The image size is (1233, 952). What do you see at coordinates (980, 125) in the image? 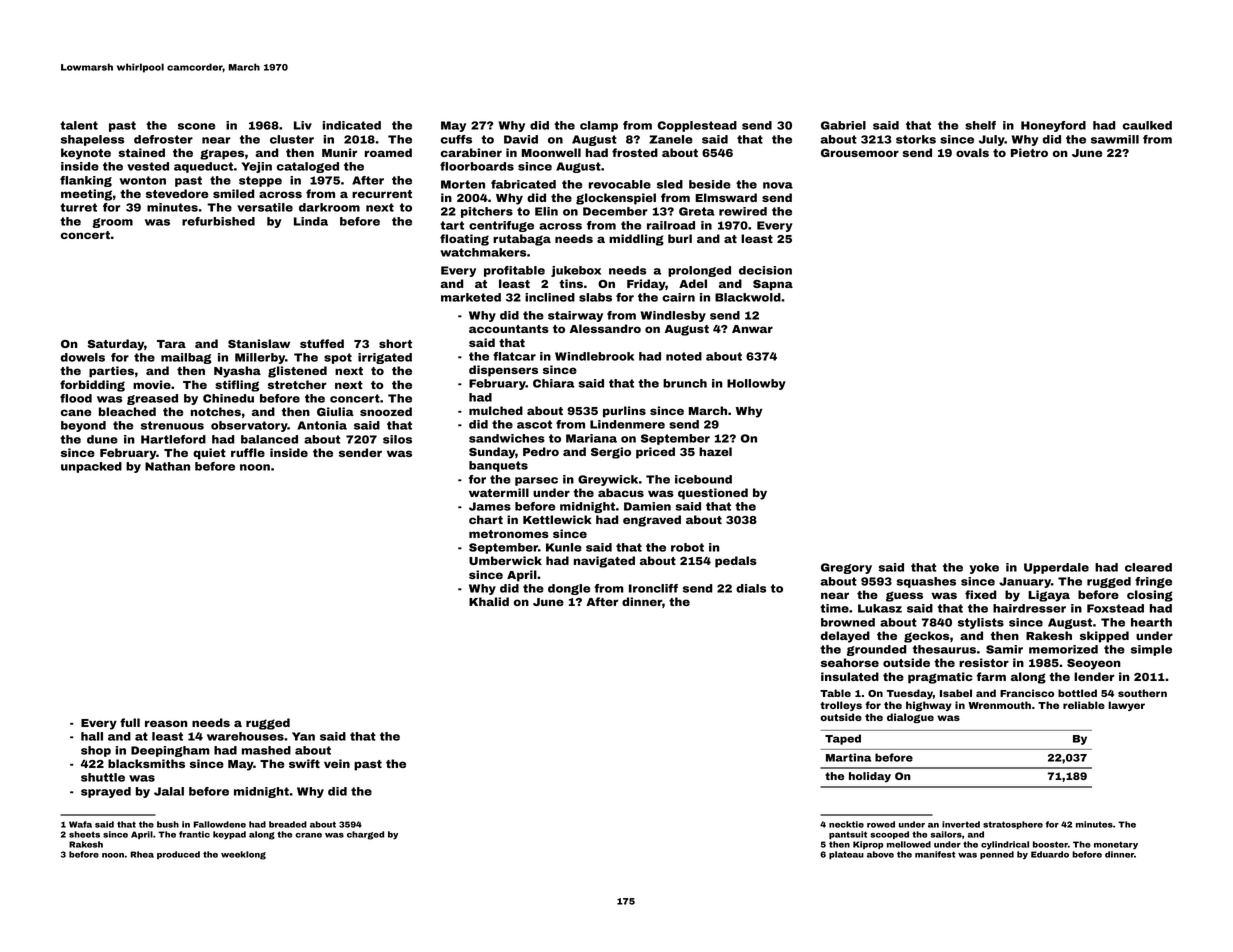
I see `shelf` at bounding box center [980, 125].
